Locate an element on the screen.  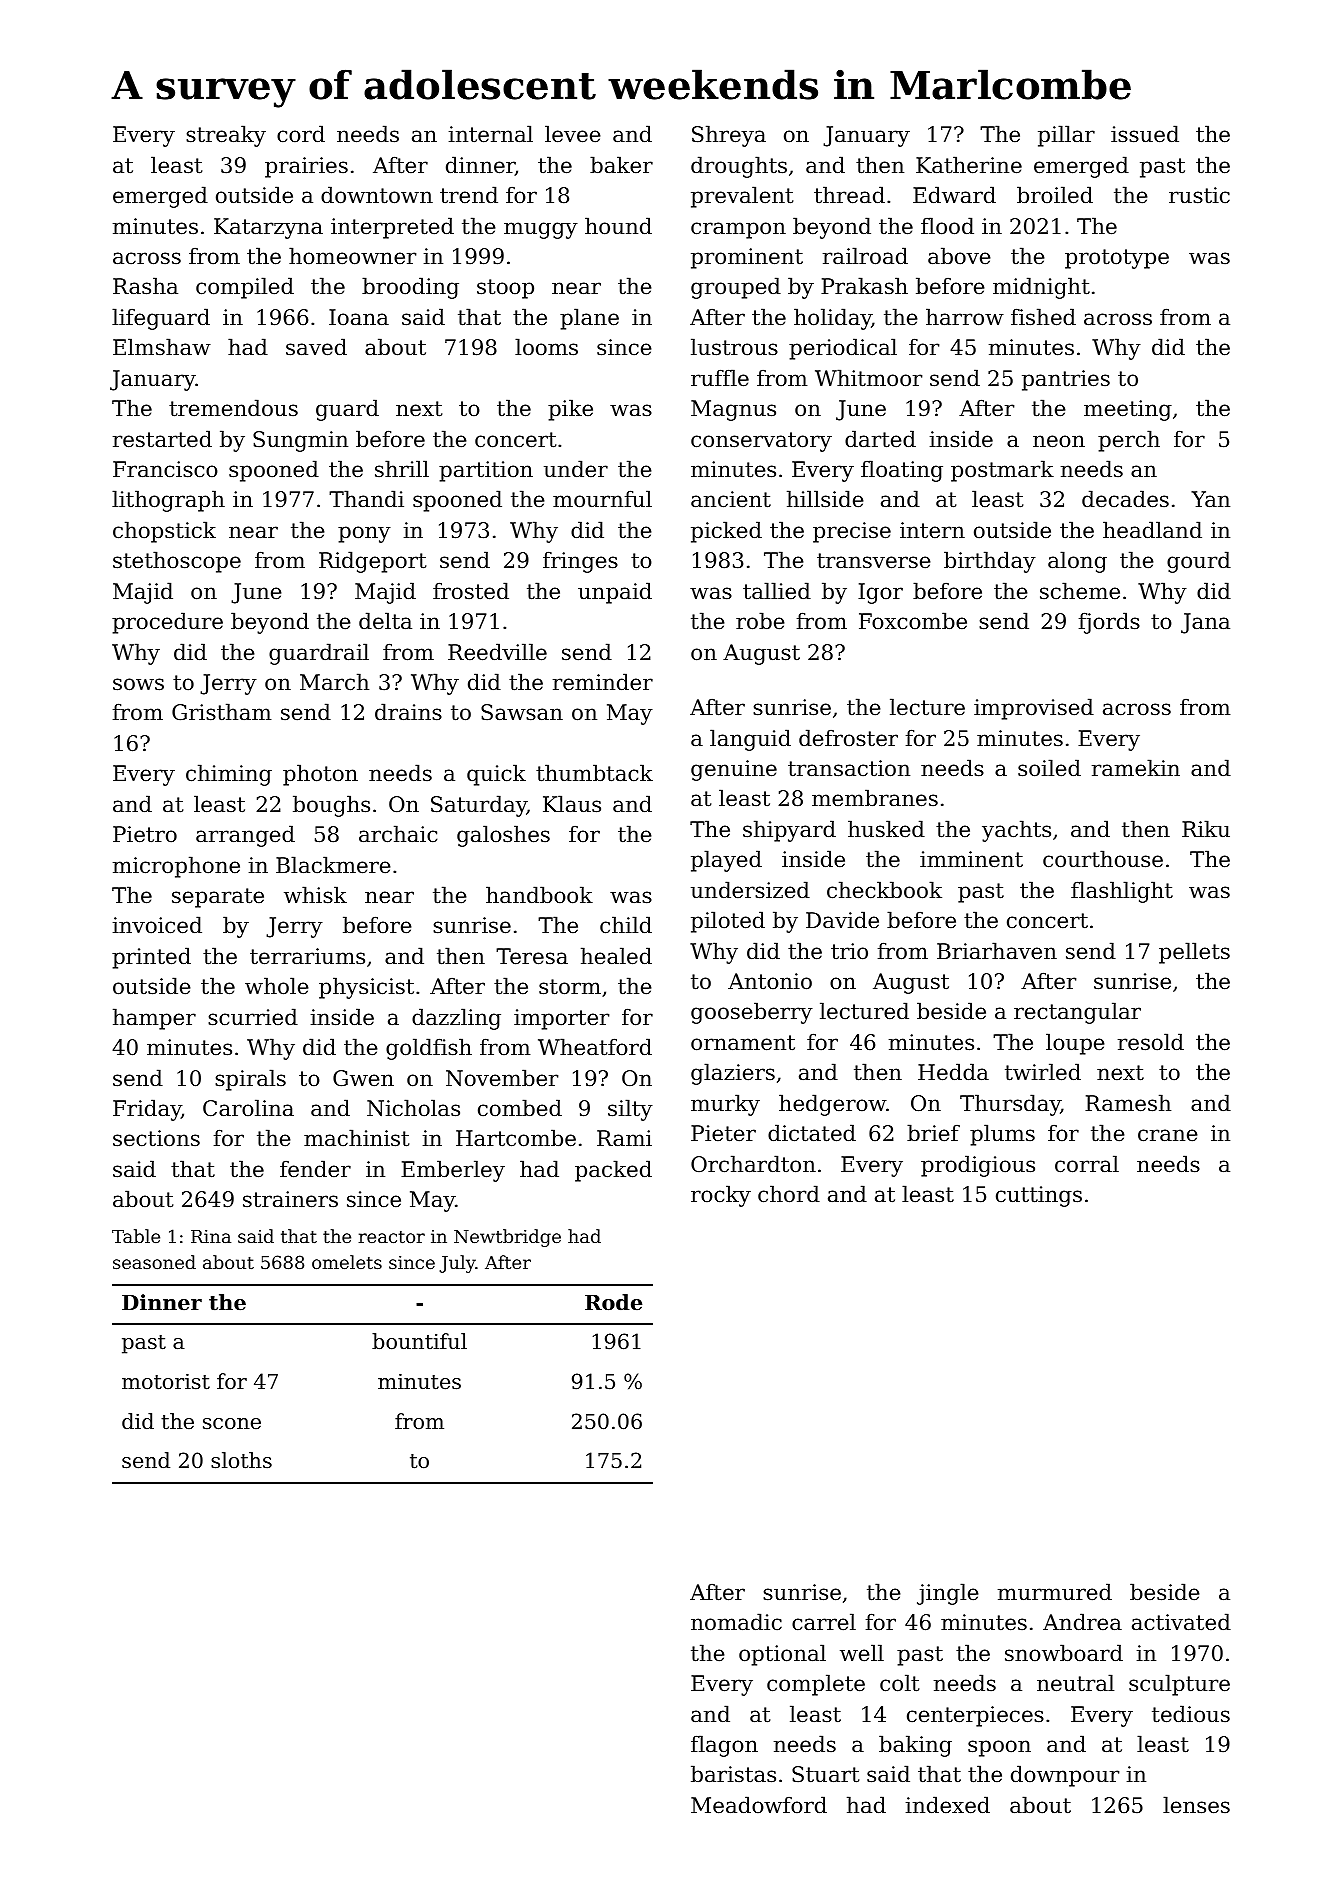
delta is located at coordinates (385, 621).
